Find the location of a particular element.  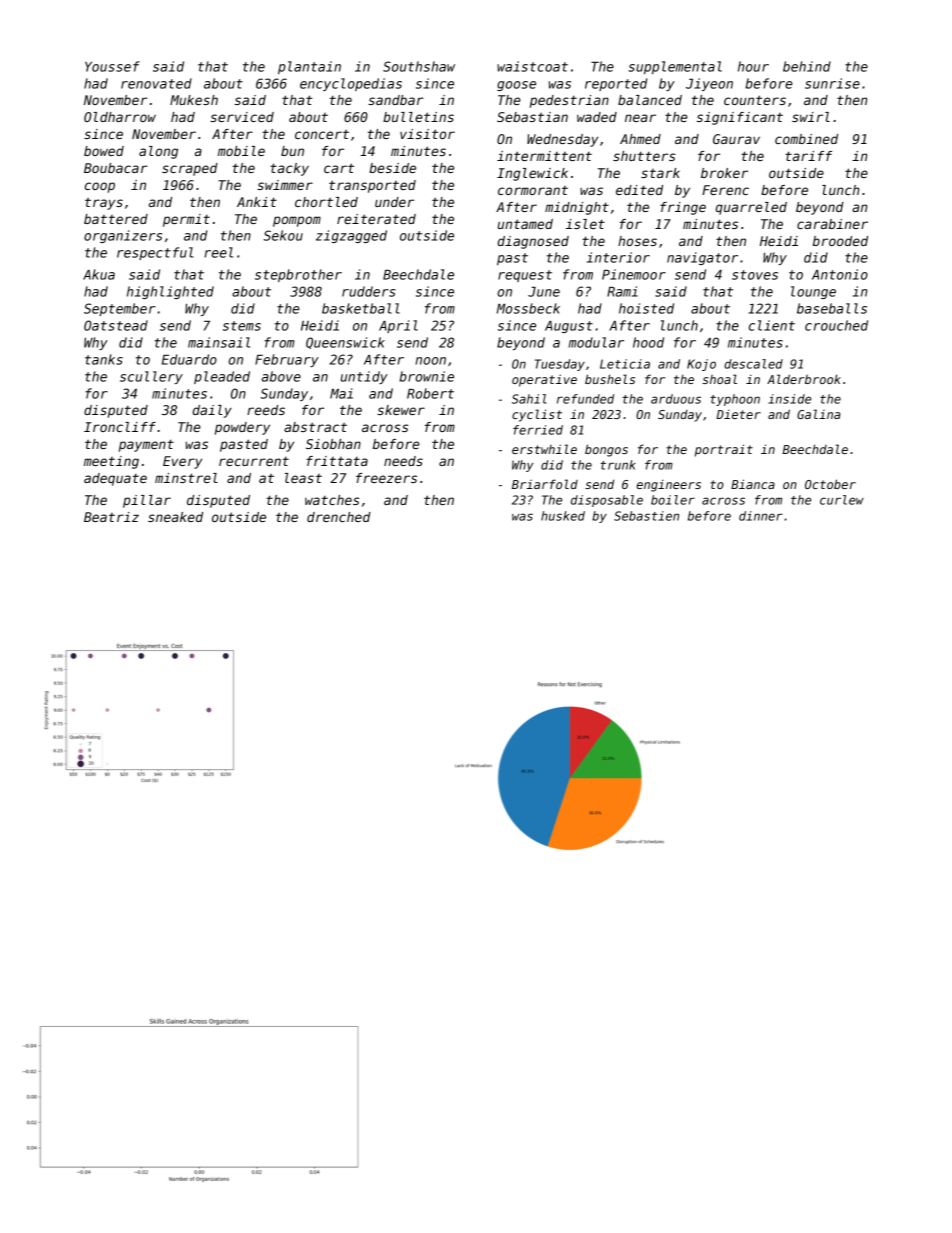

plantain is located at coordinates (309, 67).
